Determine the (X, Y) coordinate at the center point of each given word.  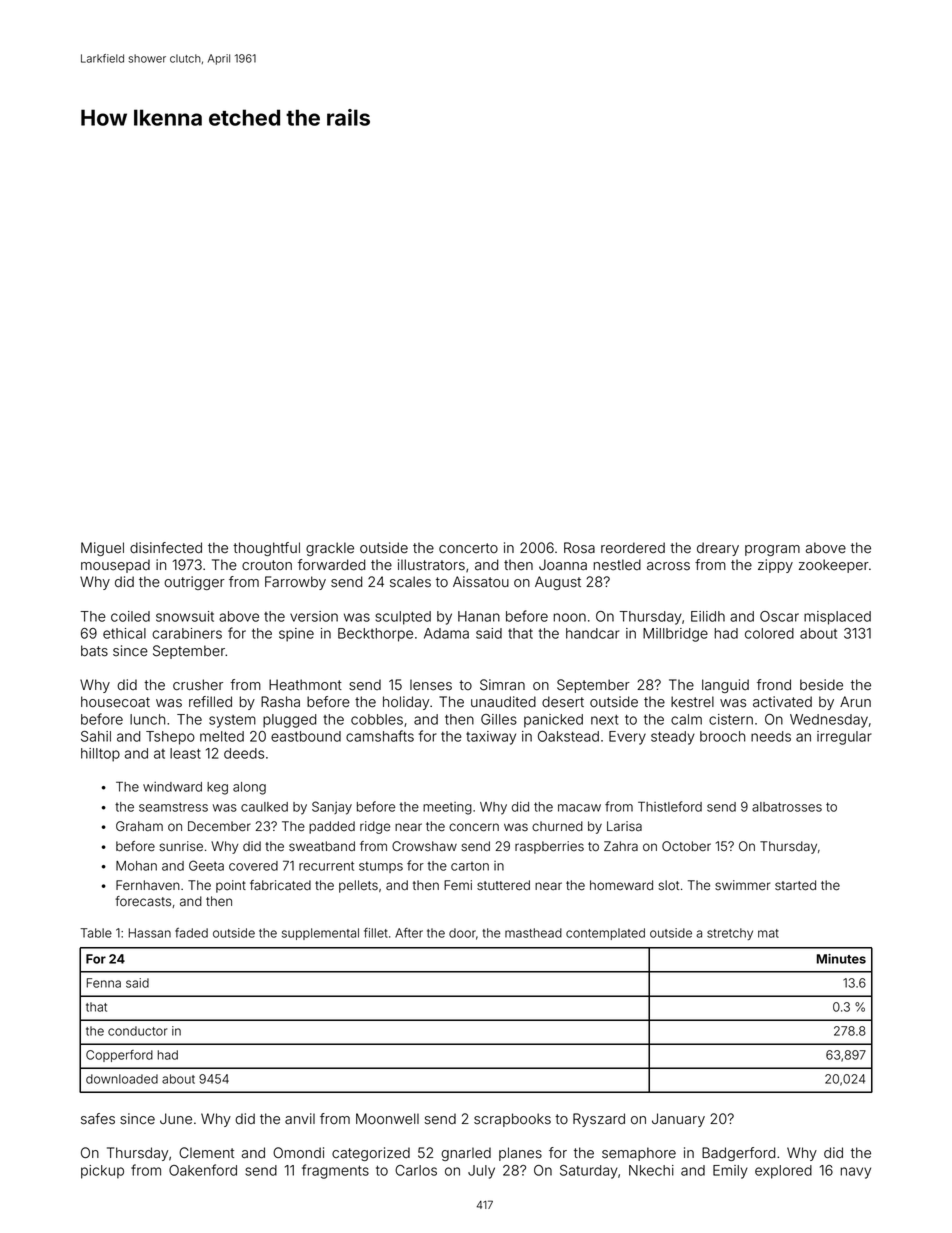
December (219, 826)
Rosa (579, 548)
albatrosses (787, 807)
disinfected (166, 548)
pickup (102, 1172)
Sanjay (332, 808)
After (409, 933)
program (772, 550)
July (481, 1172)
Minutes (841, 959)
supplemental (320, 934)
